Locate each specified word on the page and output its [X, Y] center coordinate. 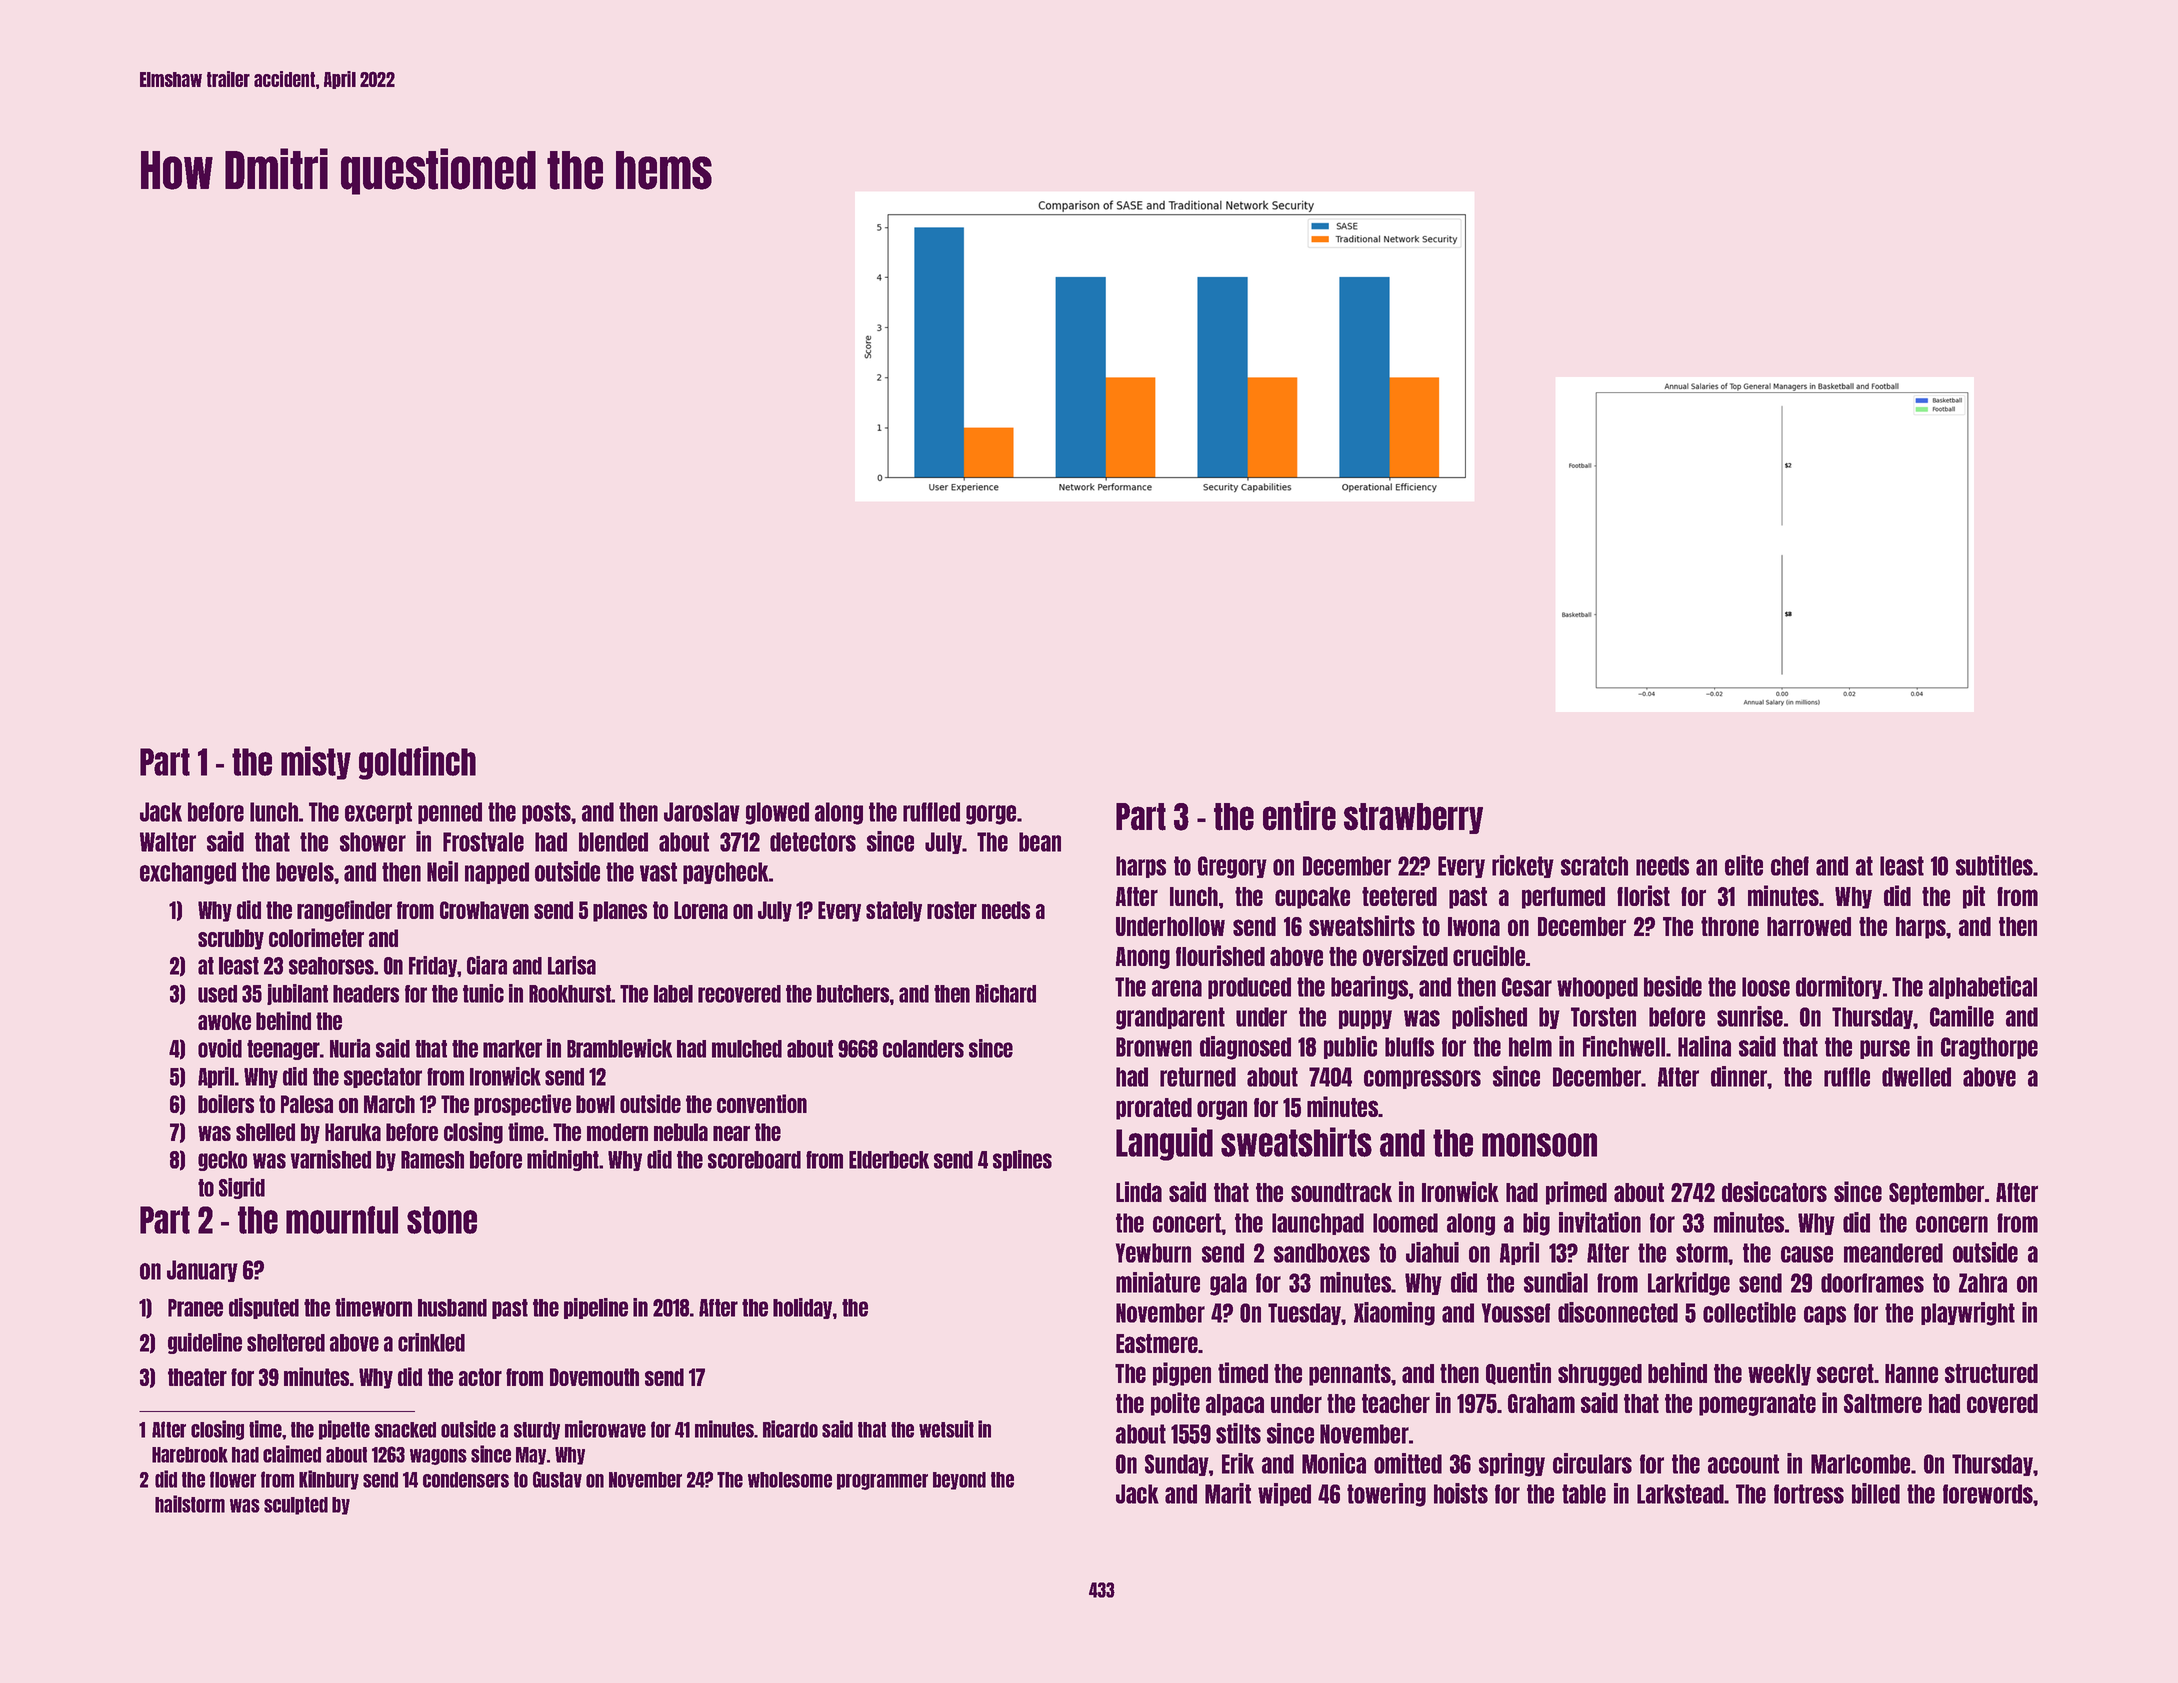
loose [1766, 987]
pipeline [596, 1308]
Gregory [1232, 867]
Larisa [572, 965]
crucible [1489, 955]
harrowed [1809, 926]
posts [546, 813]
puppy [1365, 1019]
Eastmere [1157, 1343]
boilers [226, 1103]
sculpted [296, 1506]
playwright [1968, 1314]
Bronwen [1154, 1047]
